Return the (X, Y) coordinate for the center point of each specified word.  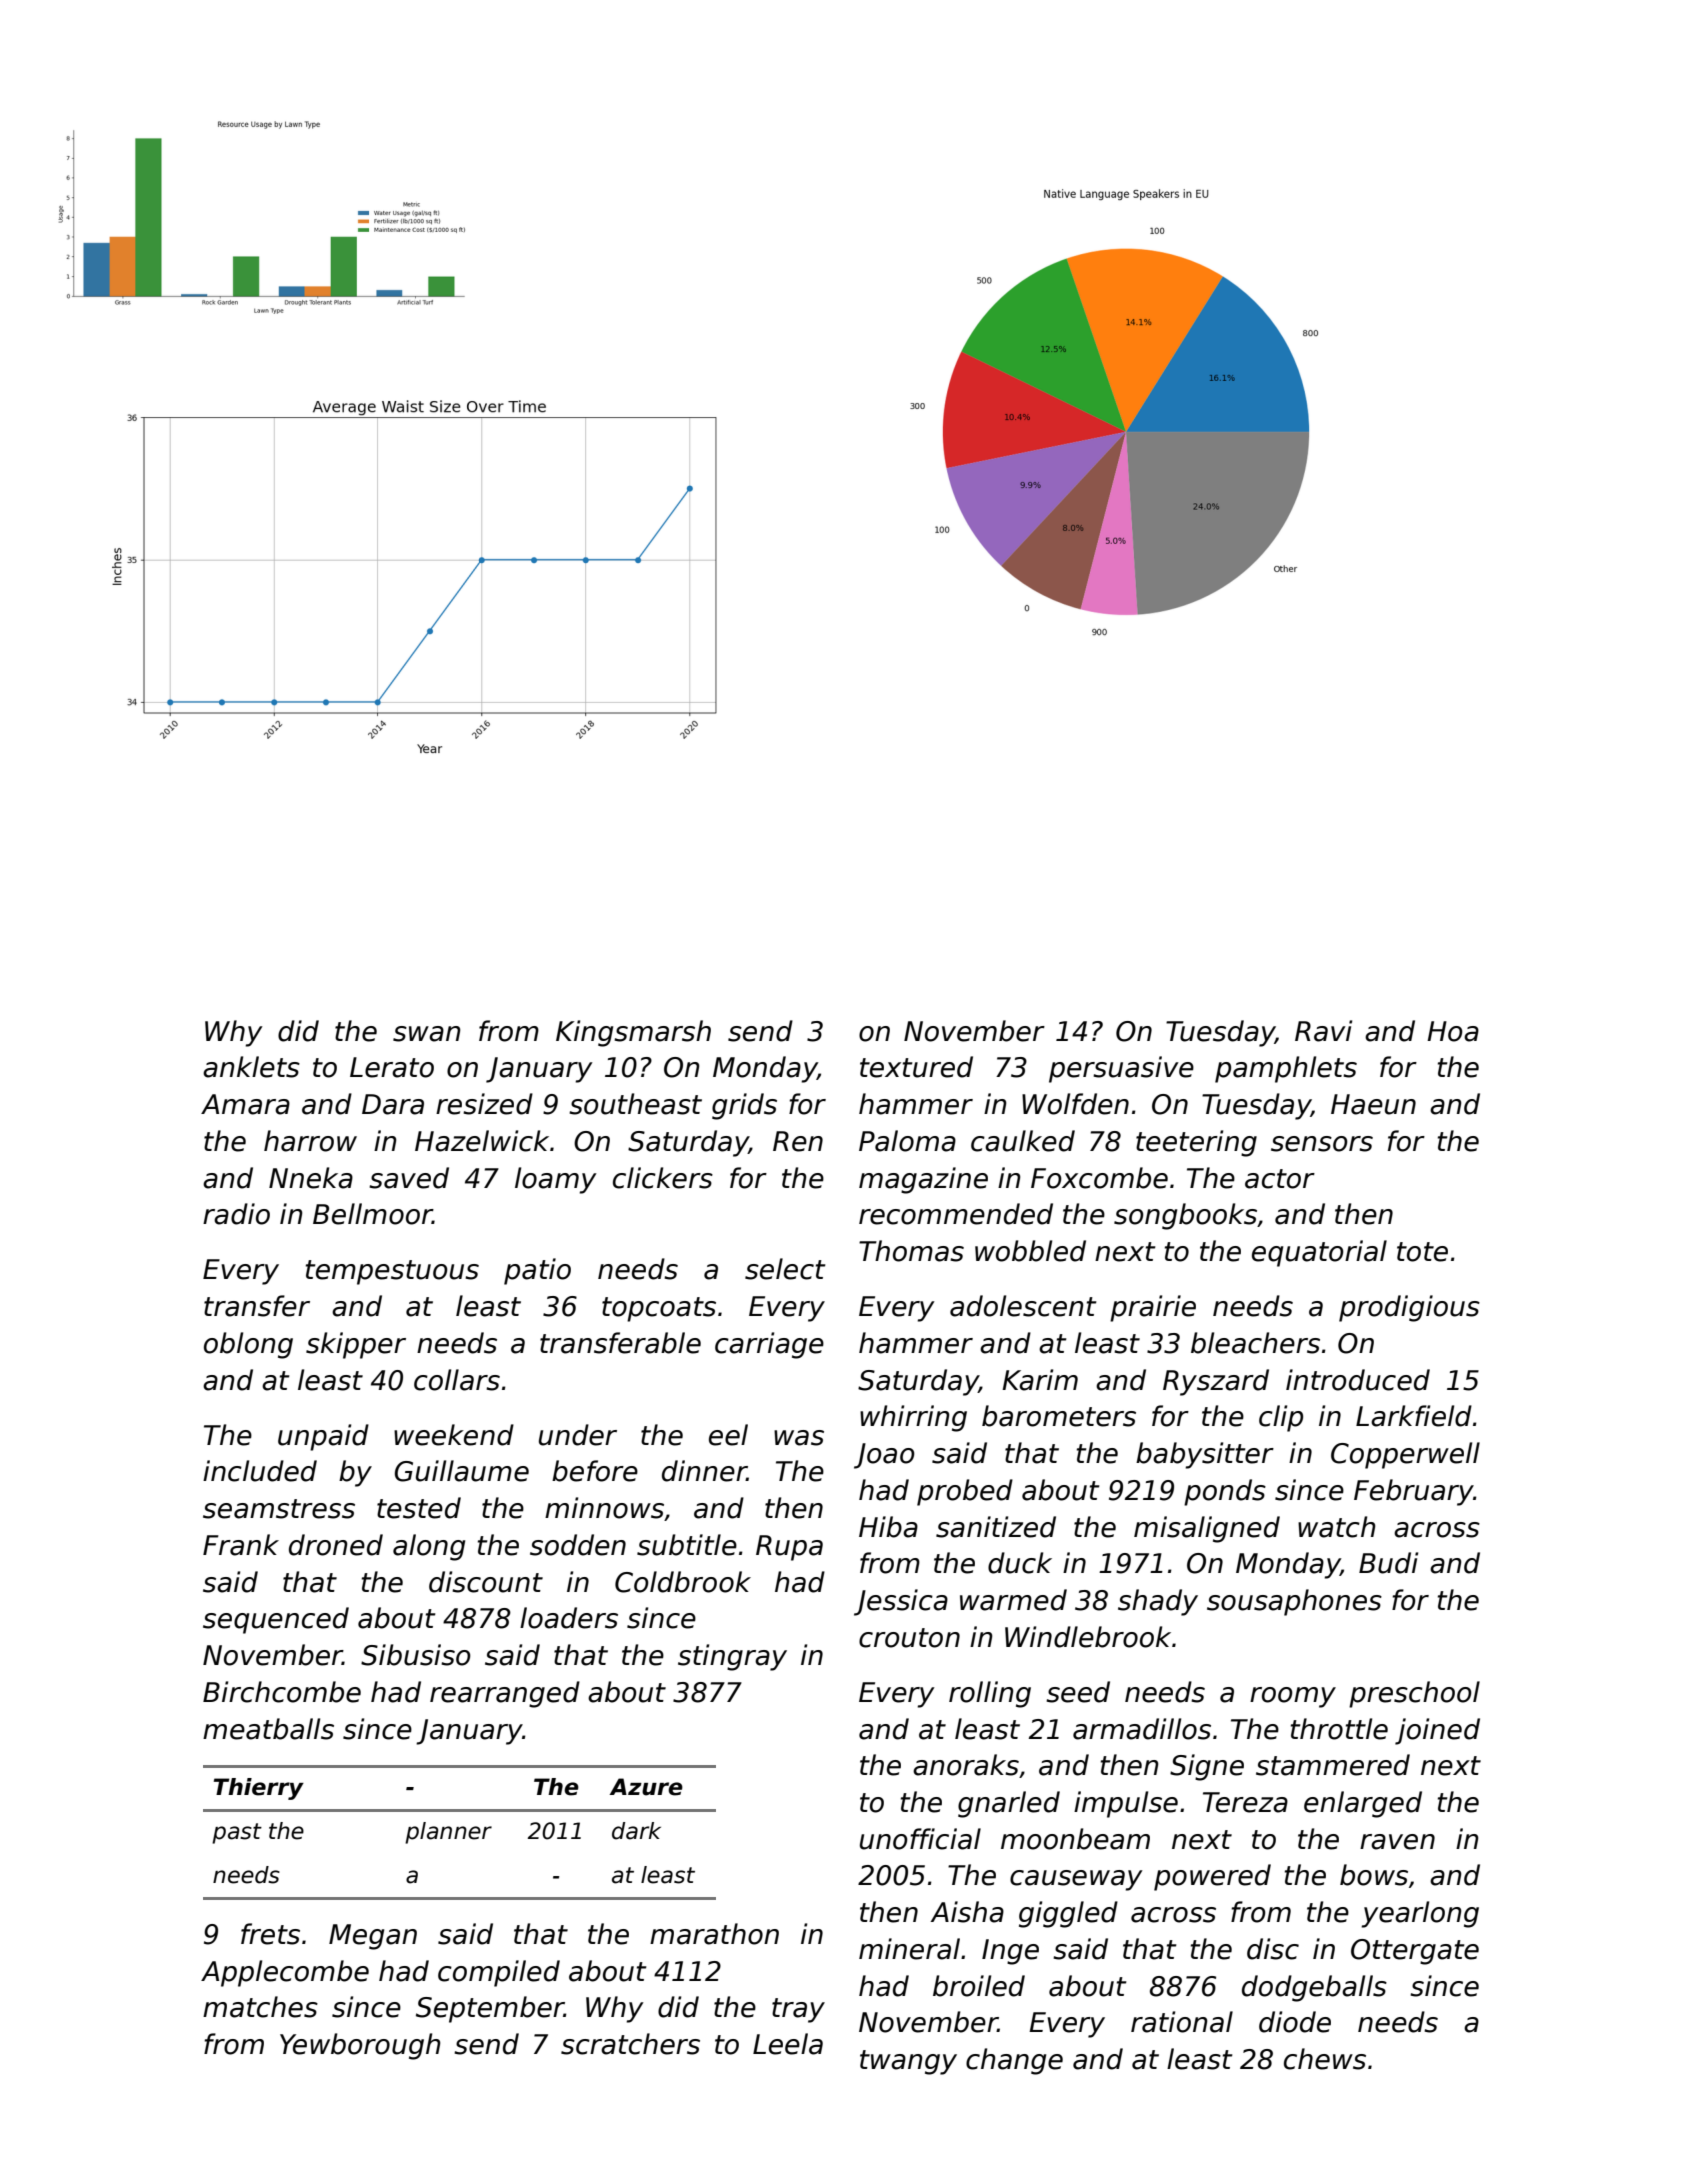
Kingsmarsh (633, 1033)
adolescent (1023, 1306)
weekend (454, 1435)
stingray (732, 1657)
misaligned (1207, 1529)
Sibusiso (416, 1655)
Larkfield (1414, 1416)
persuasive (1121, 1069)
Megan (373, 1937)
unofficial (920, 1839)
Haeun (1373, 1104)
